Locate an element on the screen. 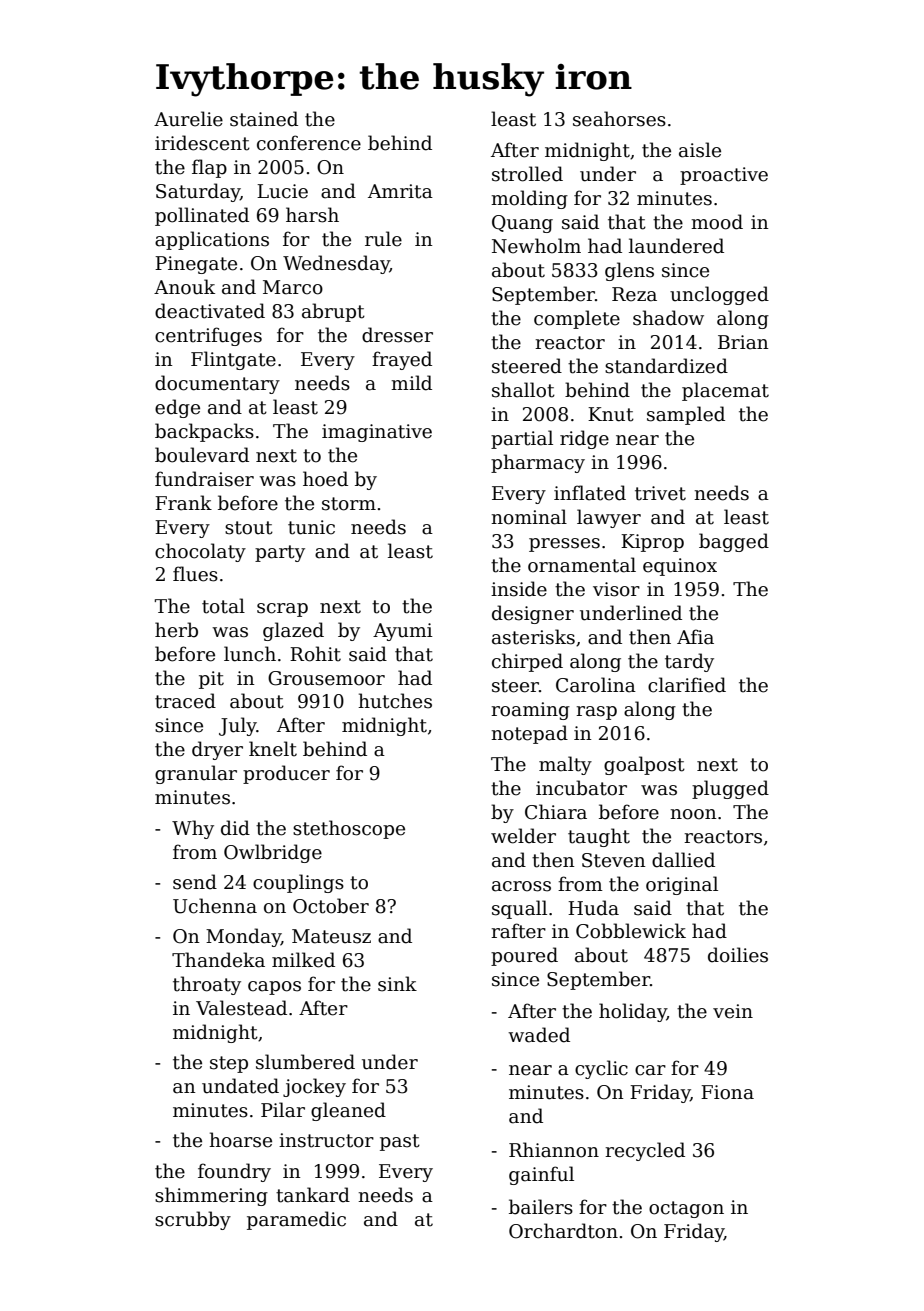  paramedic is located at coordinates (296, 1220).
